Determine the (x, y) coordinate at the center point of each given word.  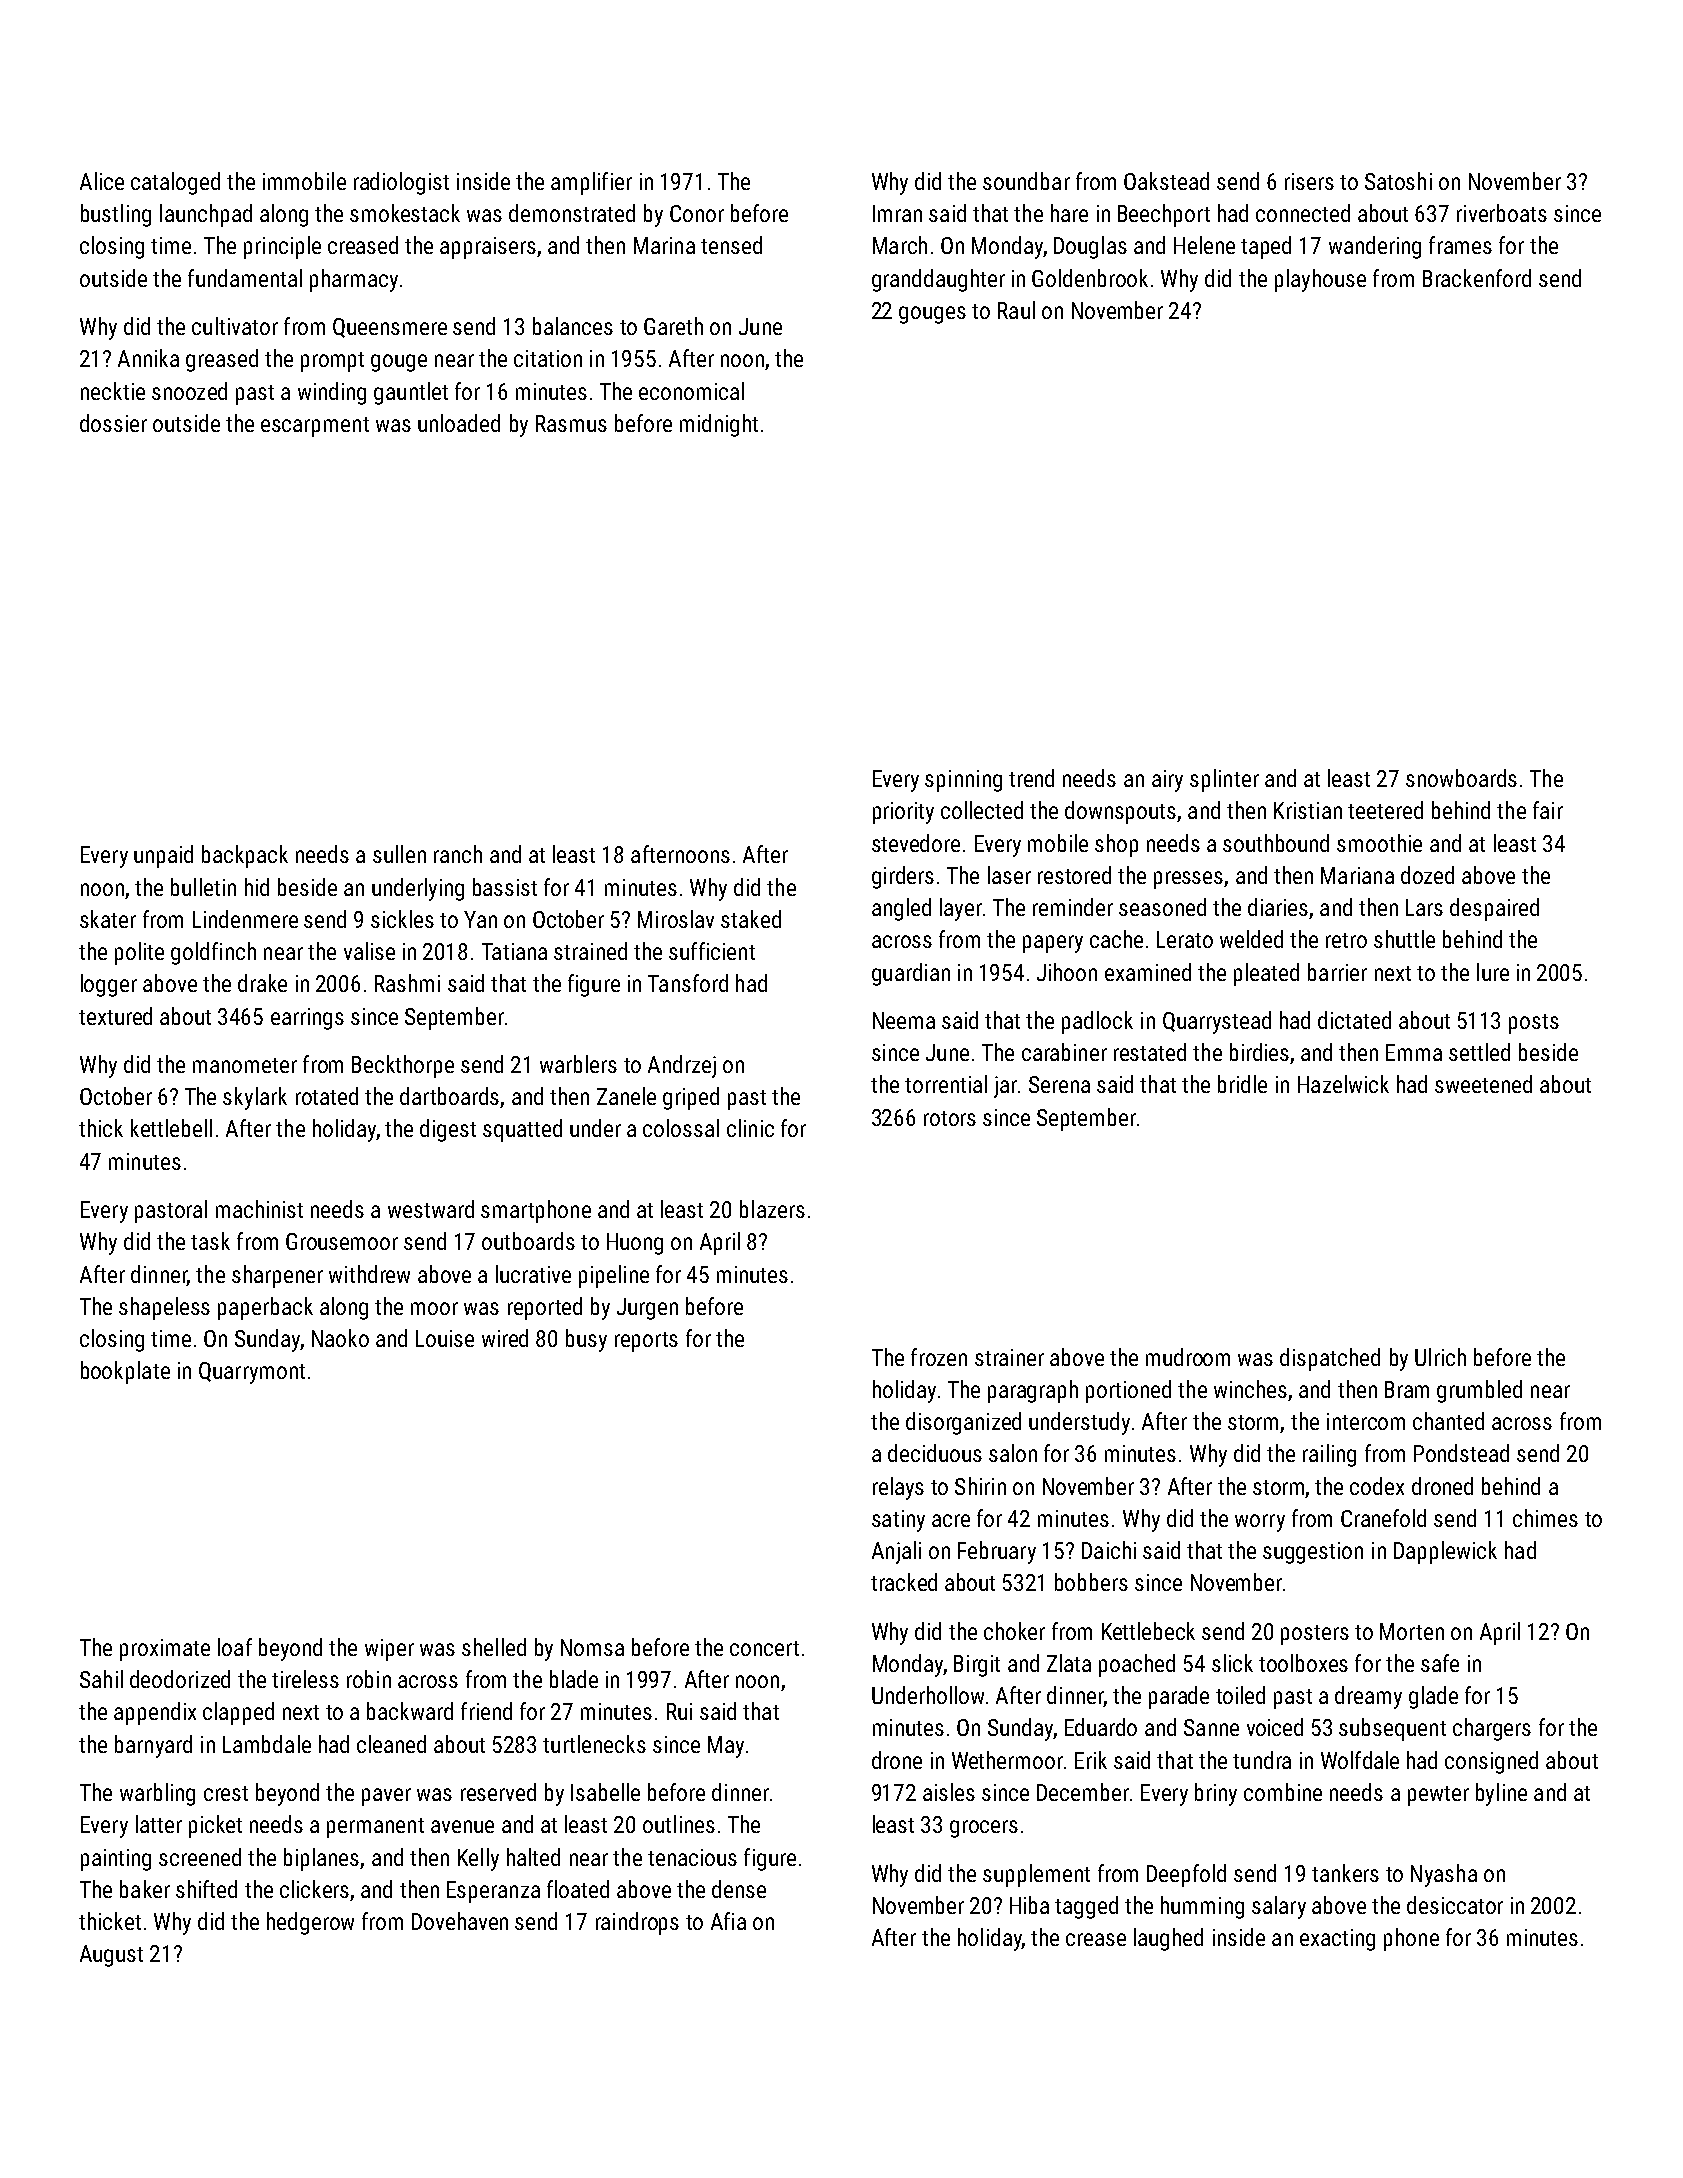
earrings (307, 1019)
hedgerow (310, 1923)
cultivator (235, 326)
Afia (728, 1921)
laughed (1168, 1939)
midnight (719, 425)
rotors (950, 1118)
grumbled (1479, 1391)
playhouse (1320, 280)
